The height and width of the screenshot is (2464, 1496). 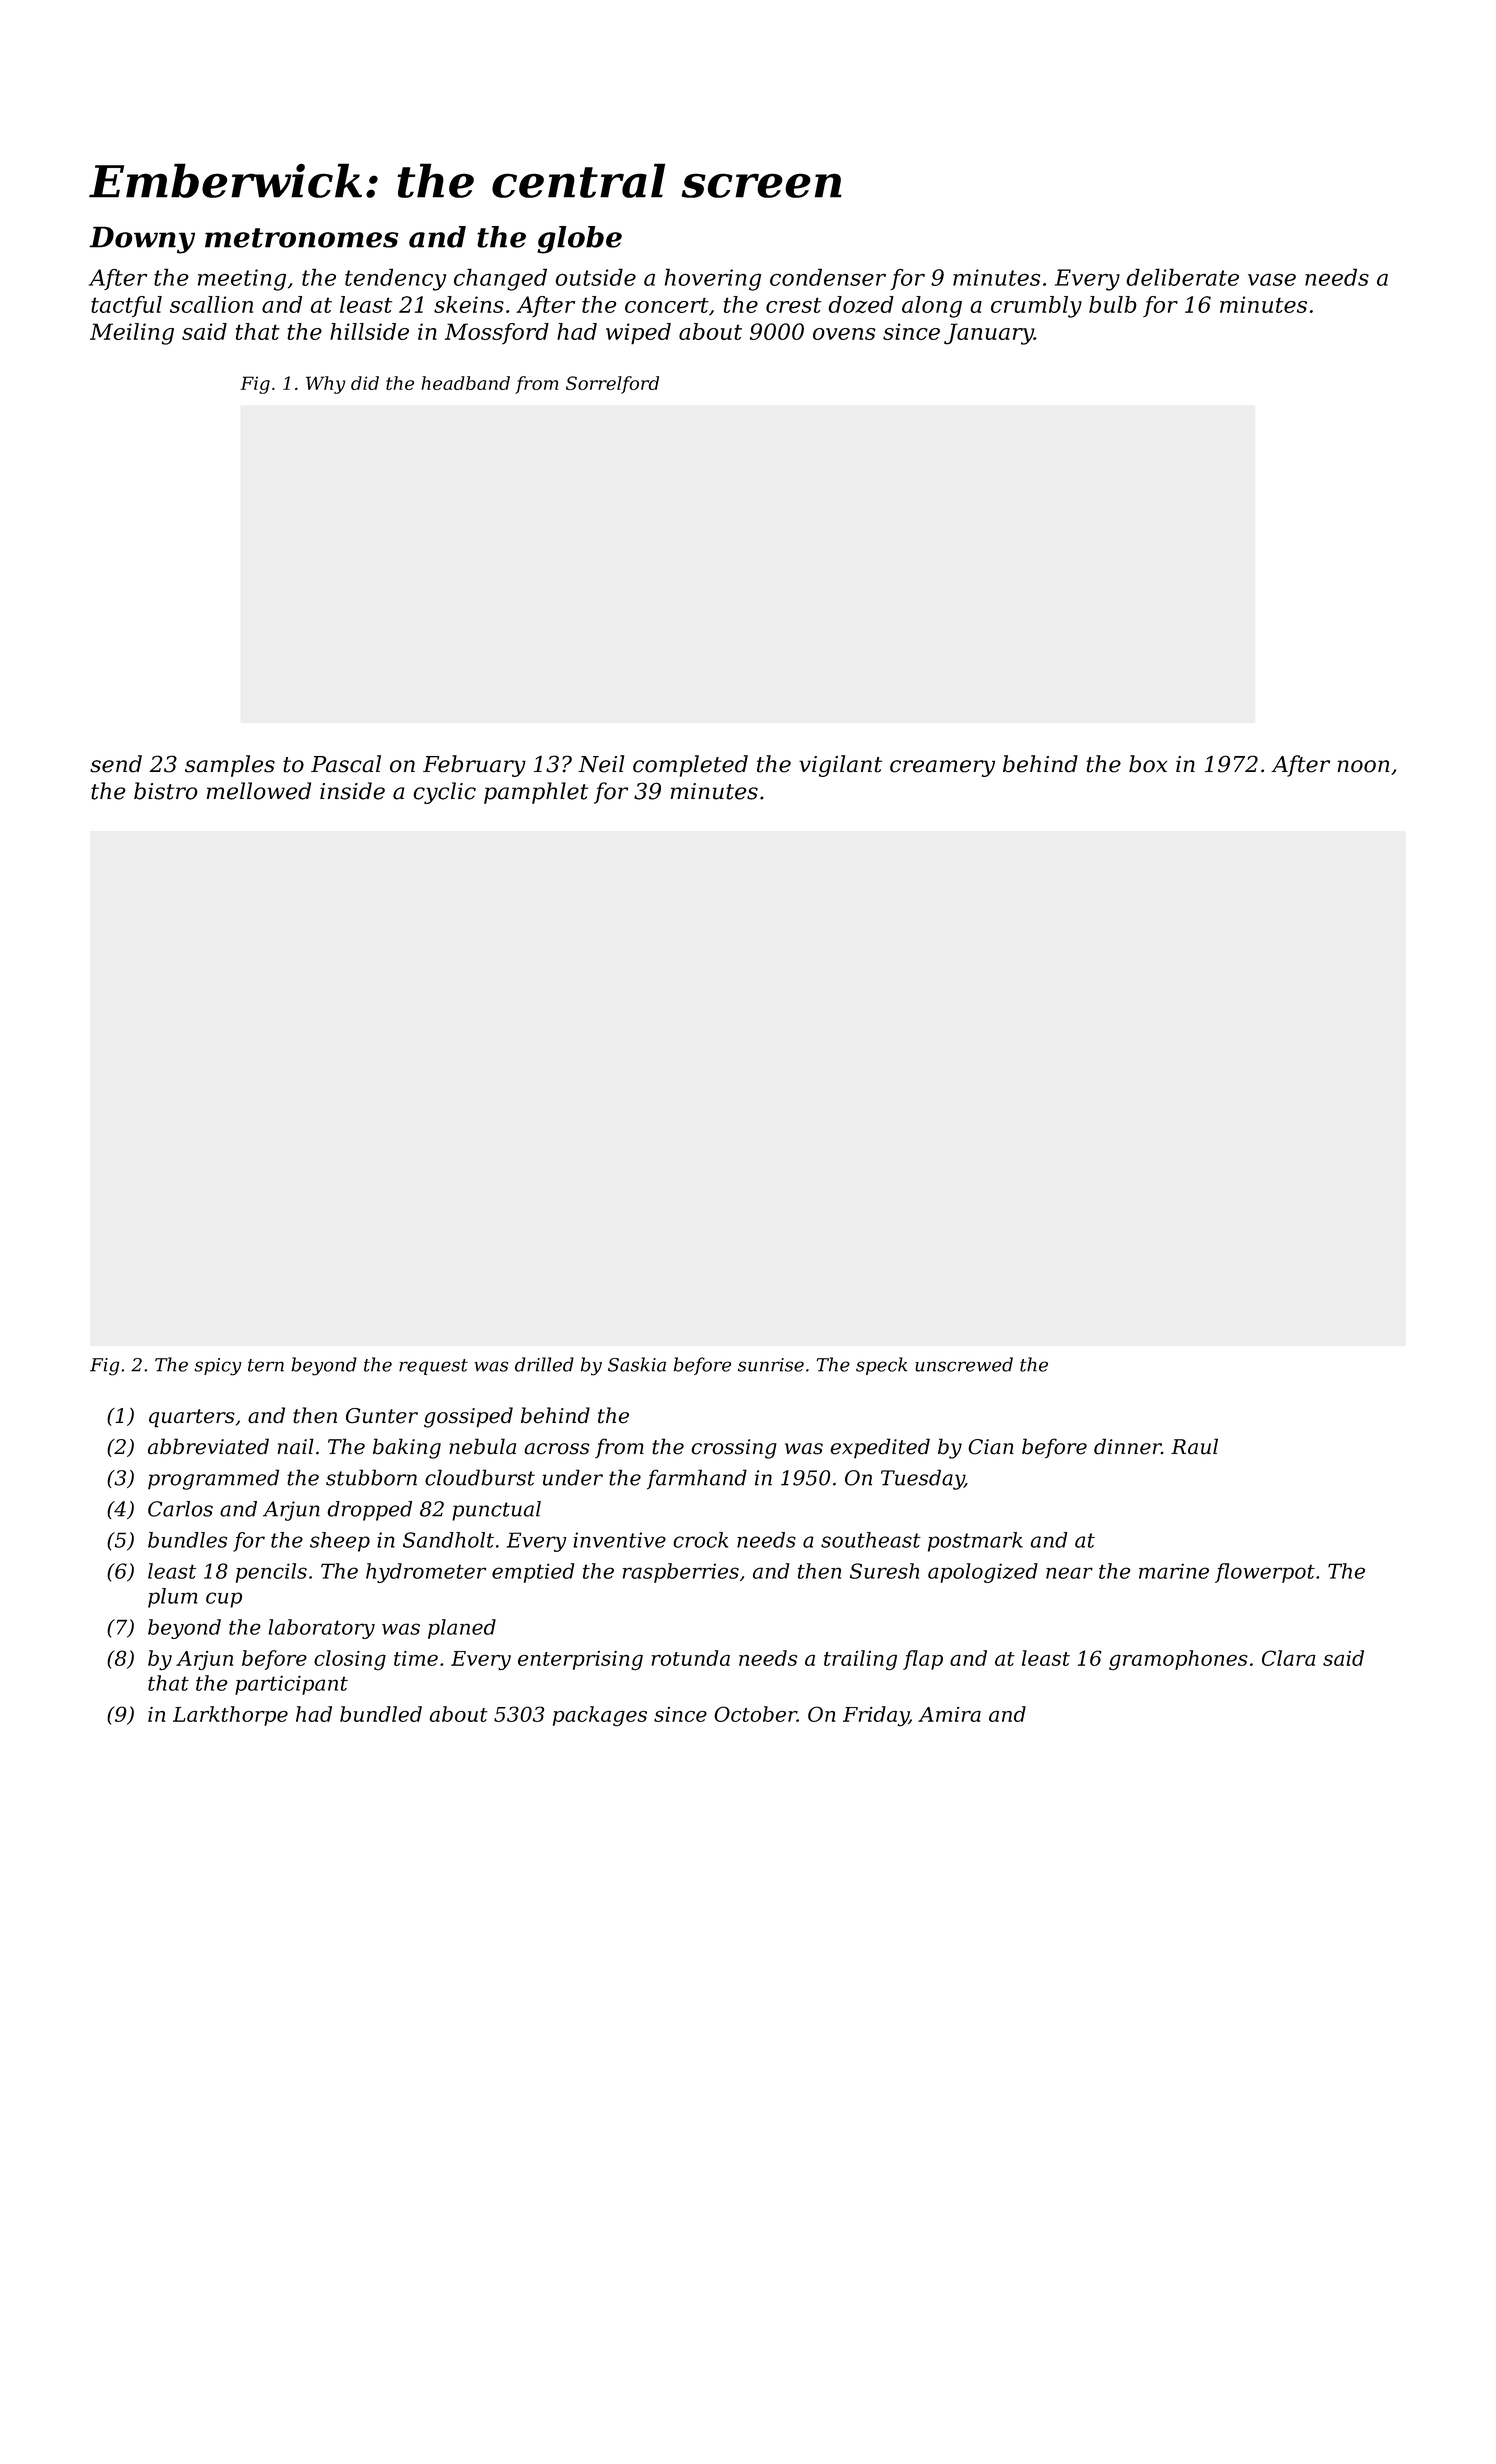 I want to click on noon, so click(x=1363, y=766).
